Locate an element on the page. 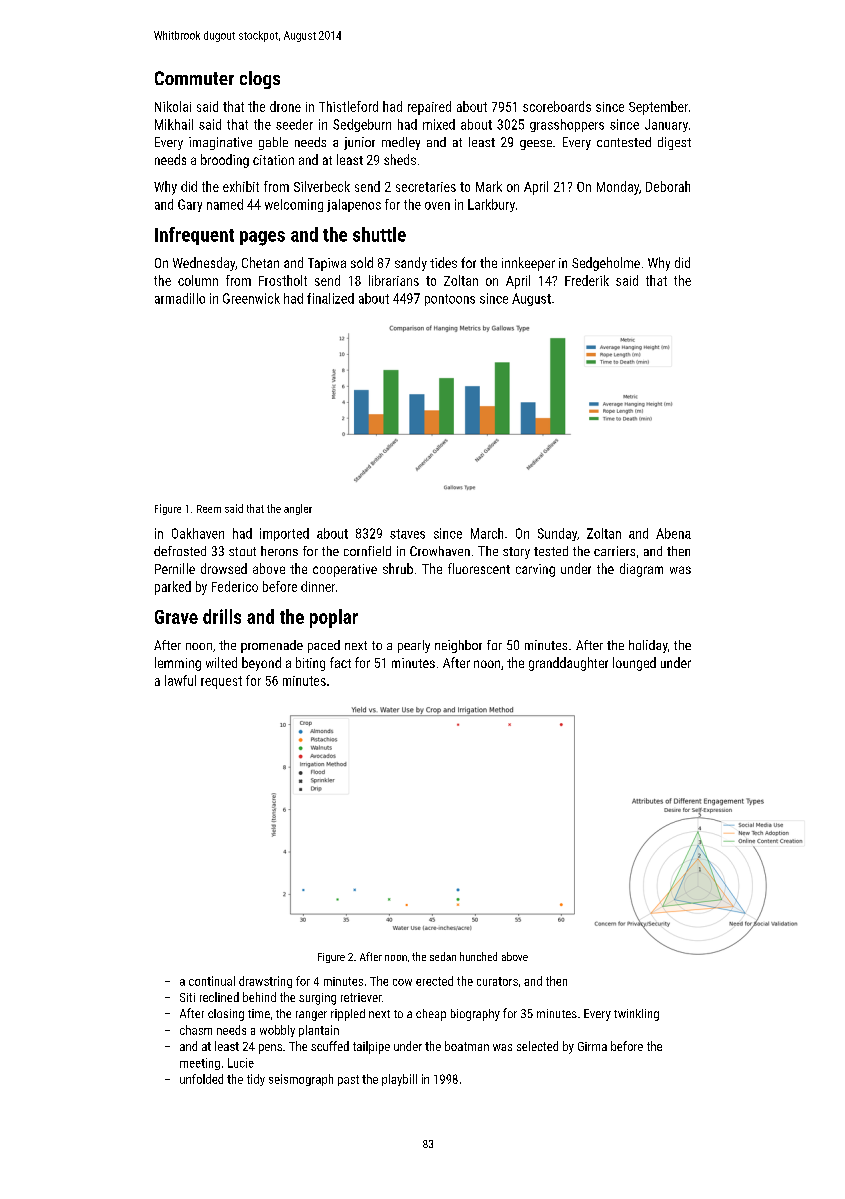 The height and width of the page is (1199, 845). Commuter is located at coordinates (194, 78).
